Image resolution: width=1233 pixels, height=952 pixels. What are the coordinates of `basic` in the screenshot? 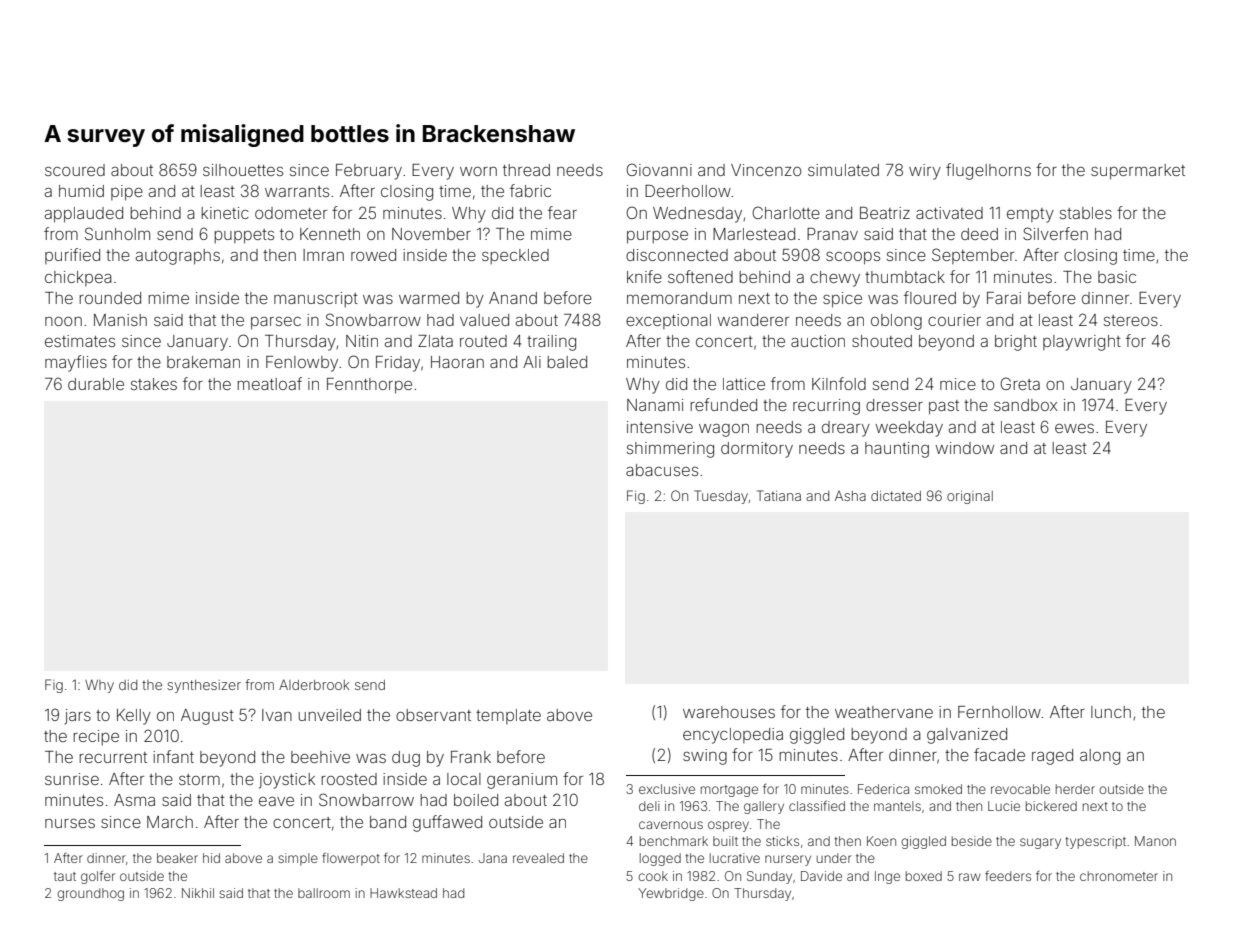 It's located at (1117, 277).
